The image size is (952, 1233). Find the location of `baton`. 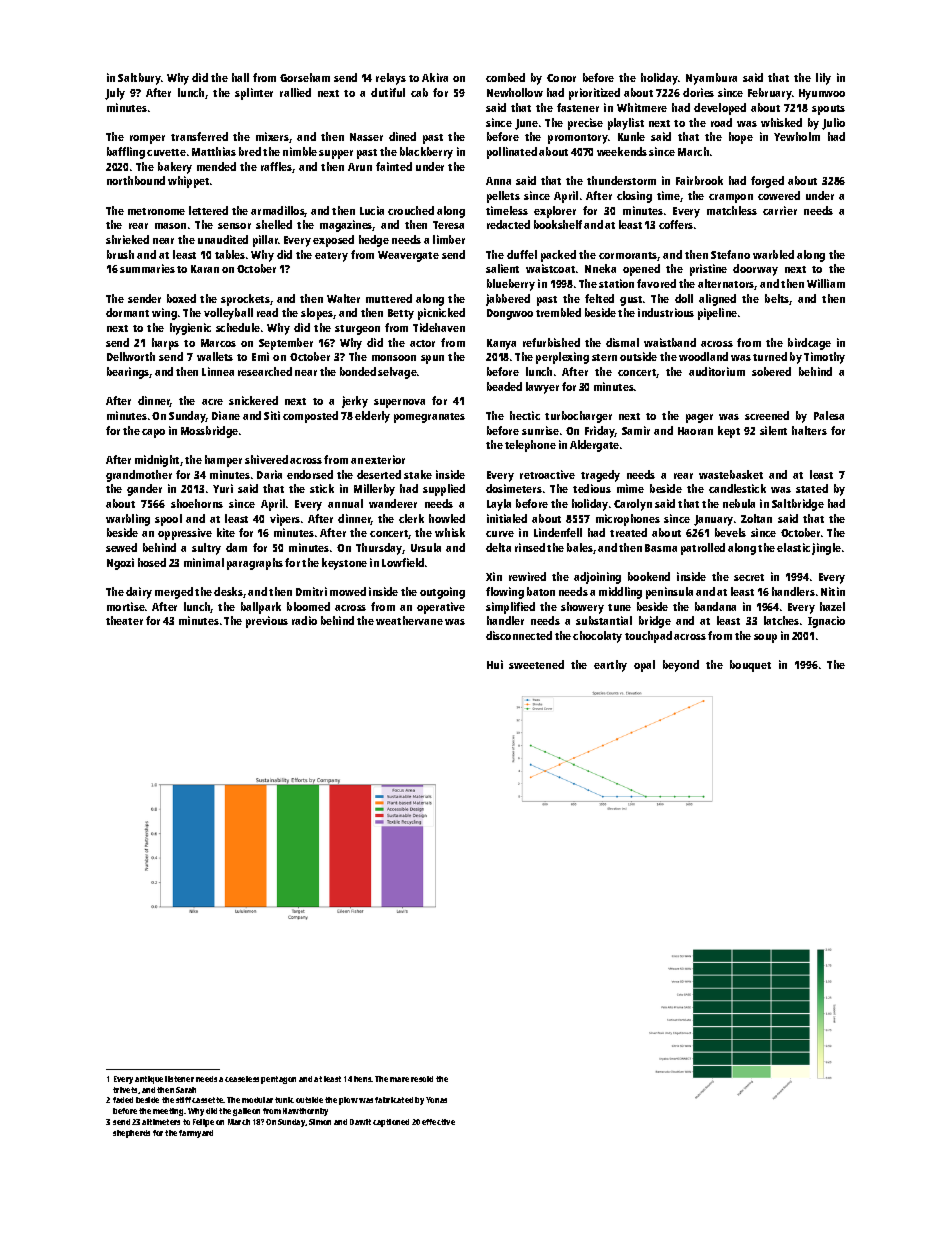

baton is located at coordinates (541, 591).
